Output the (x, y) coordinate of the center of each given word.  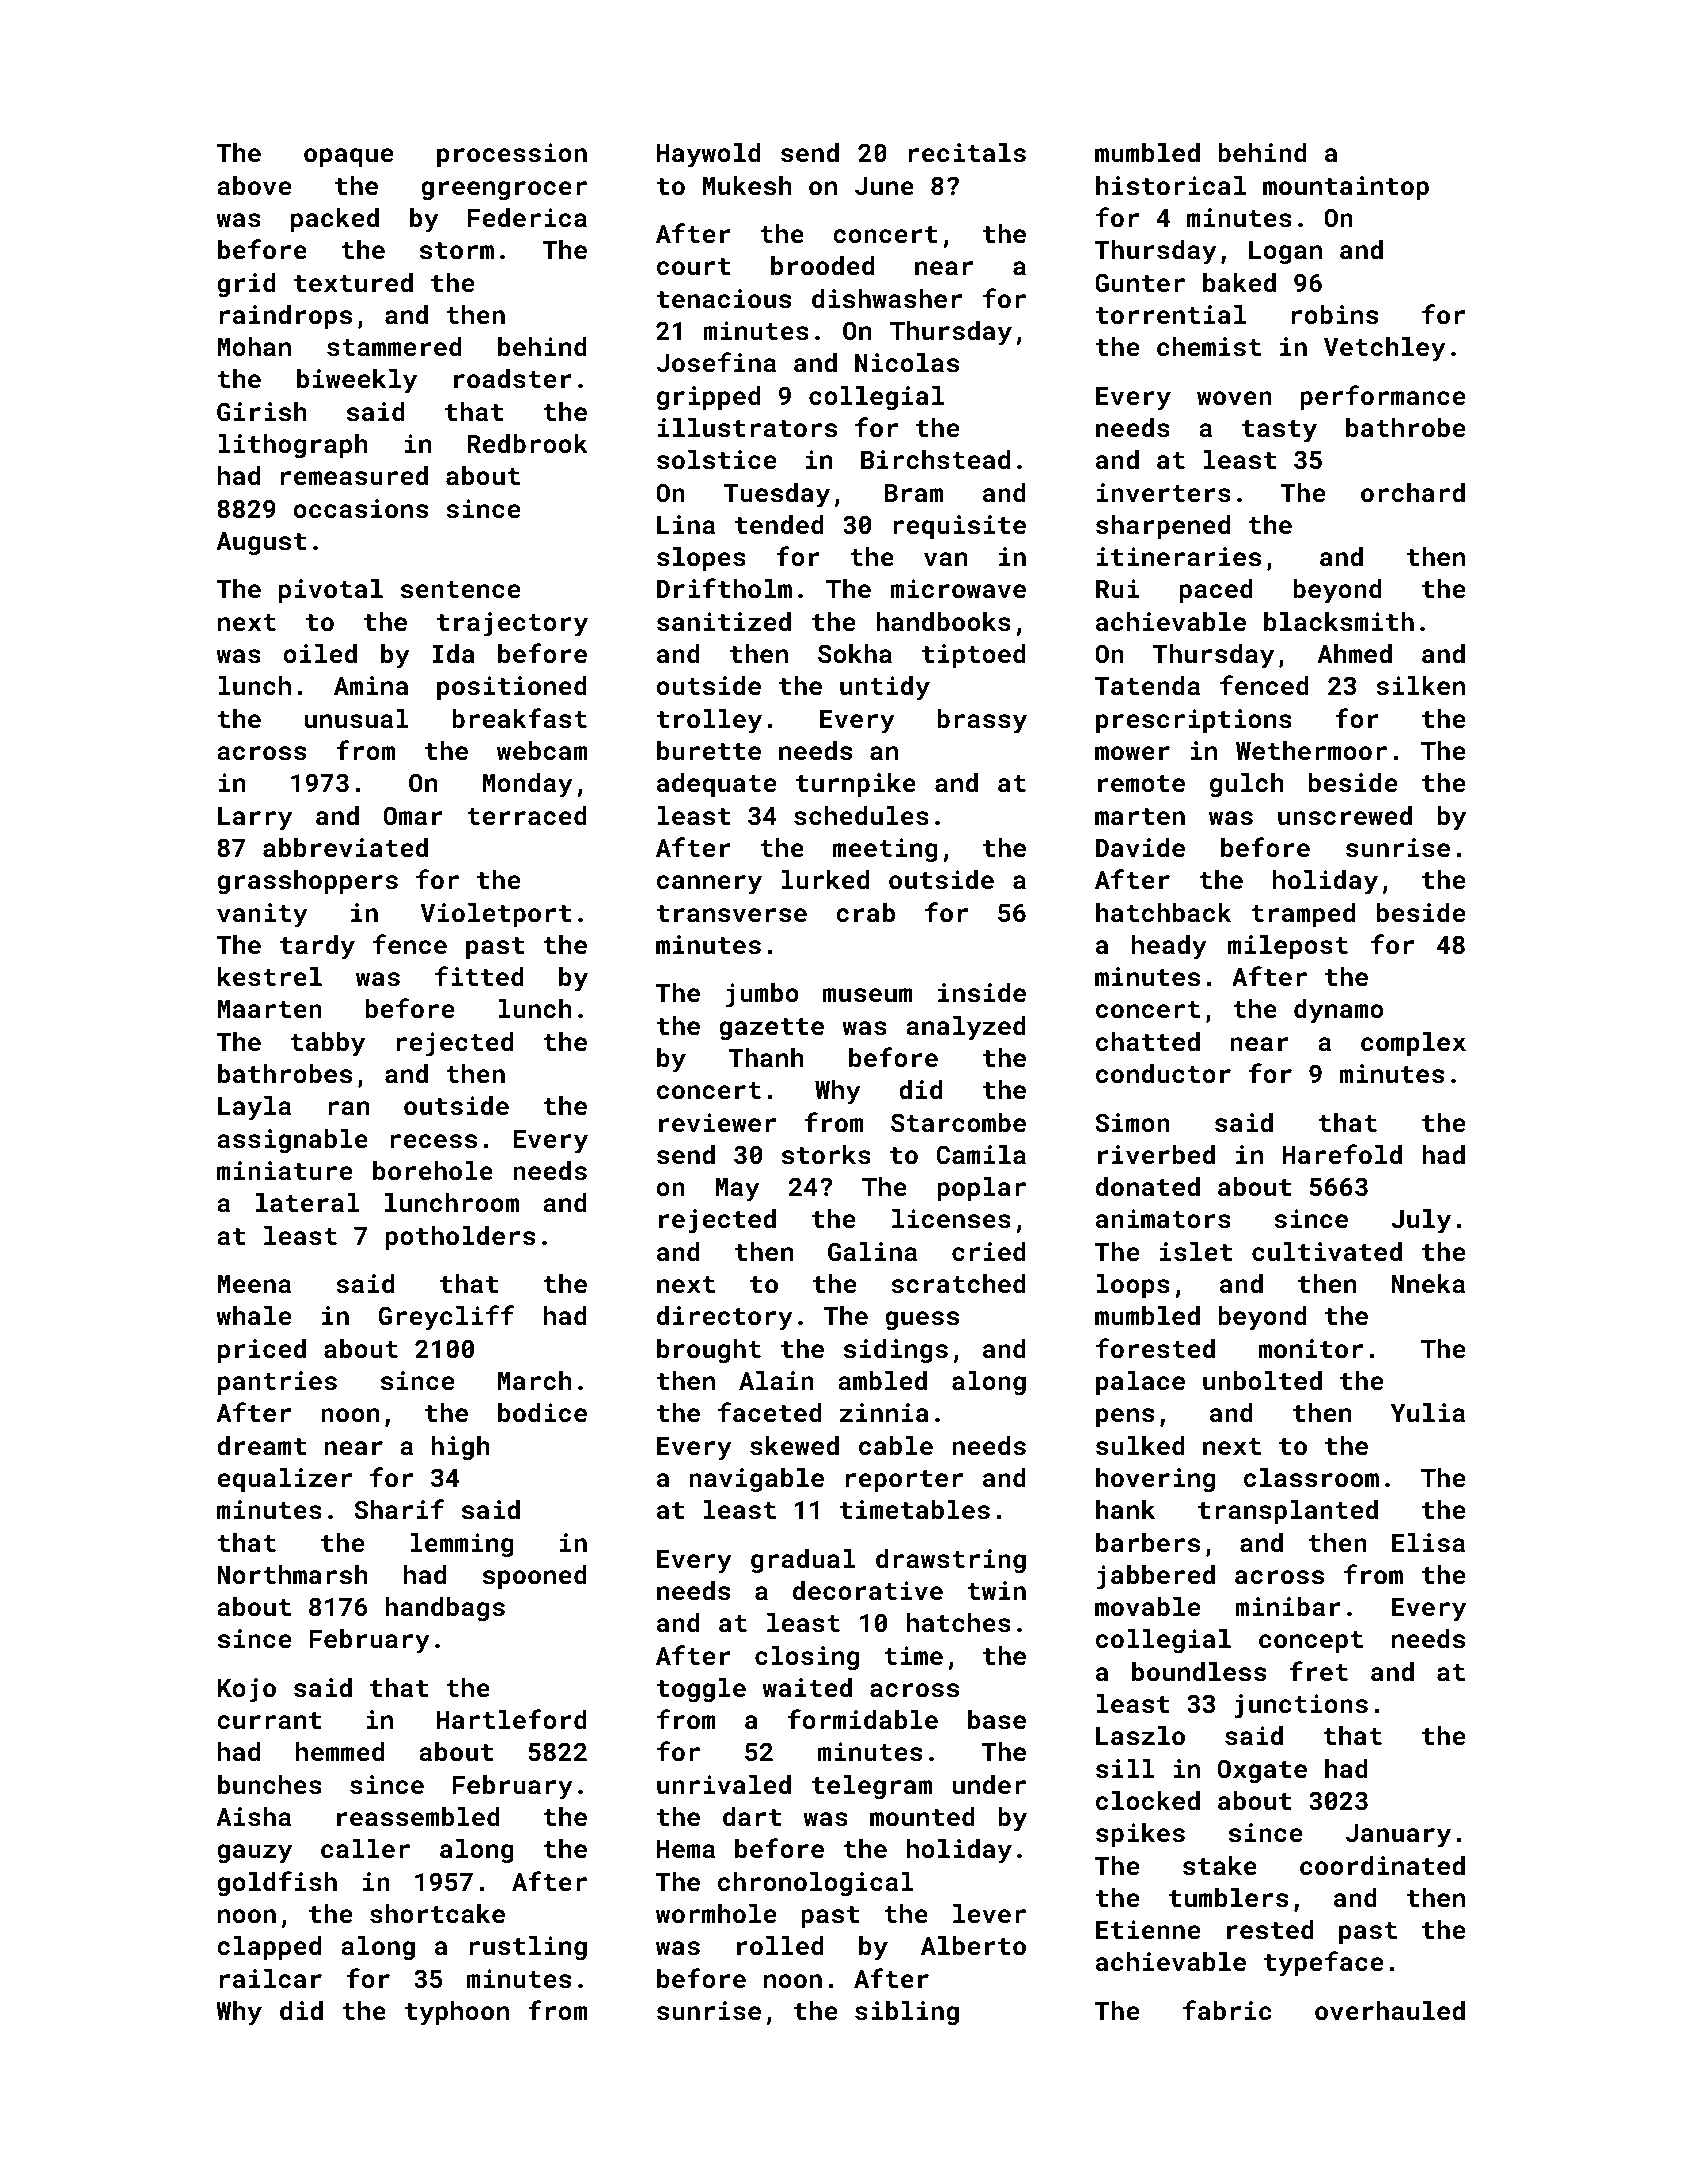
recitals (967, 152)
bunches (270, 1784)
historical (1171, 185)
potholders (460, 1238)
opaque (348, 157)
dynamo (1338, 1011)
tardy (317, 947)
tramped (1303, 915)
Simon (1132, 1122)
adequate (716, 785)
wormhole (716, 1913)
